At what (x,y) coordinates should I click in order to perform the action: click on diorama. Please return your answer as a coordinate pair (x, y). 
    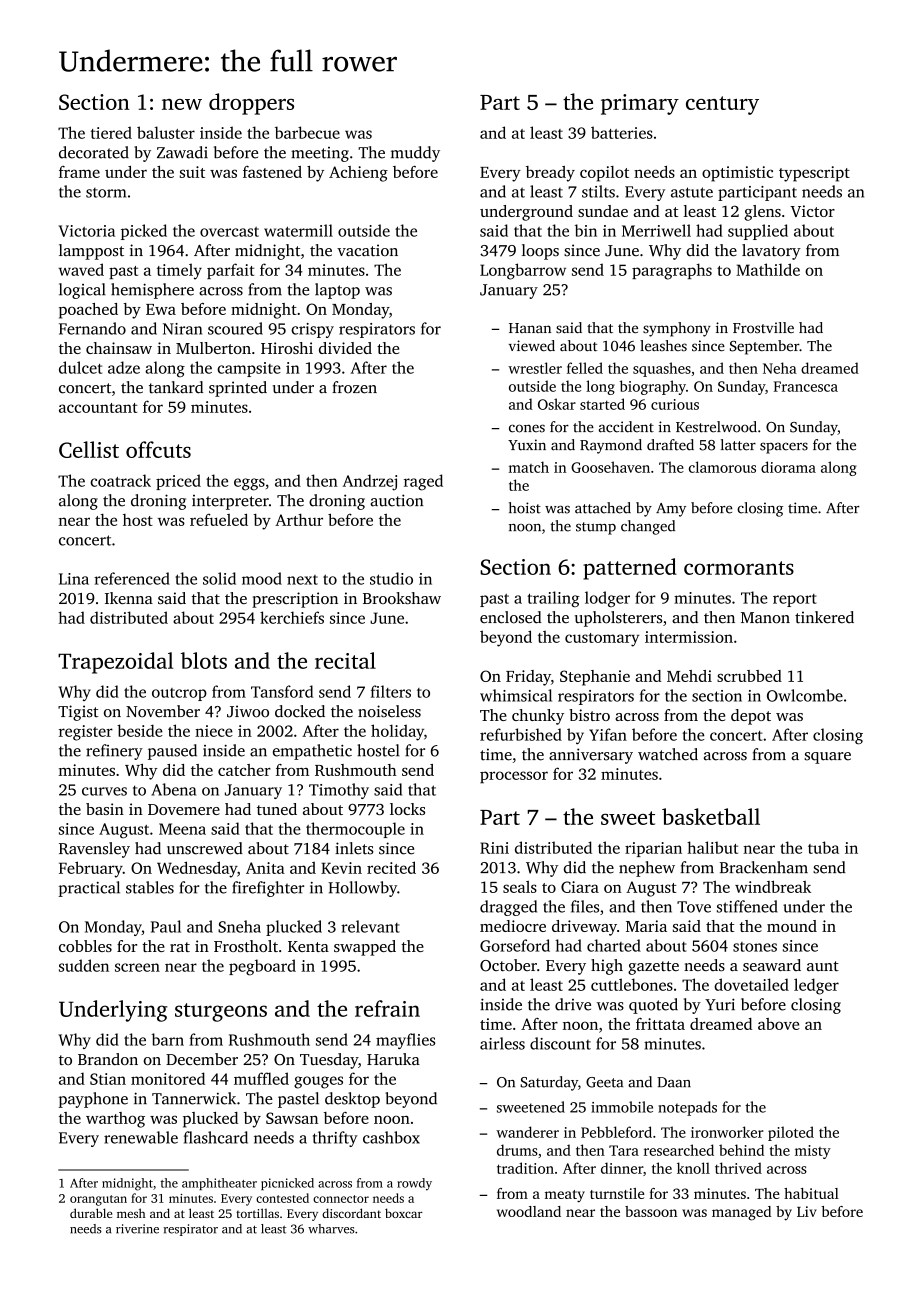
    Looking at the image, I should click on (788, 467).
